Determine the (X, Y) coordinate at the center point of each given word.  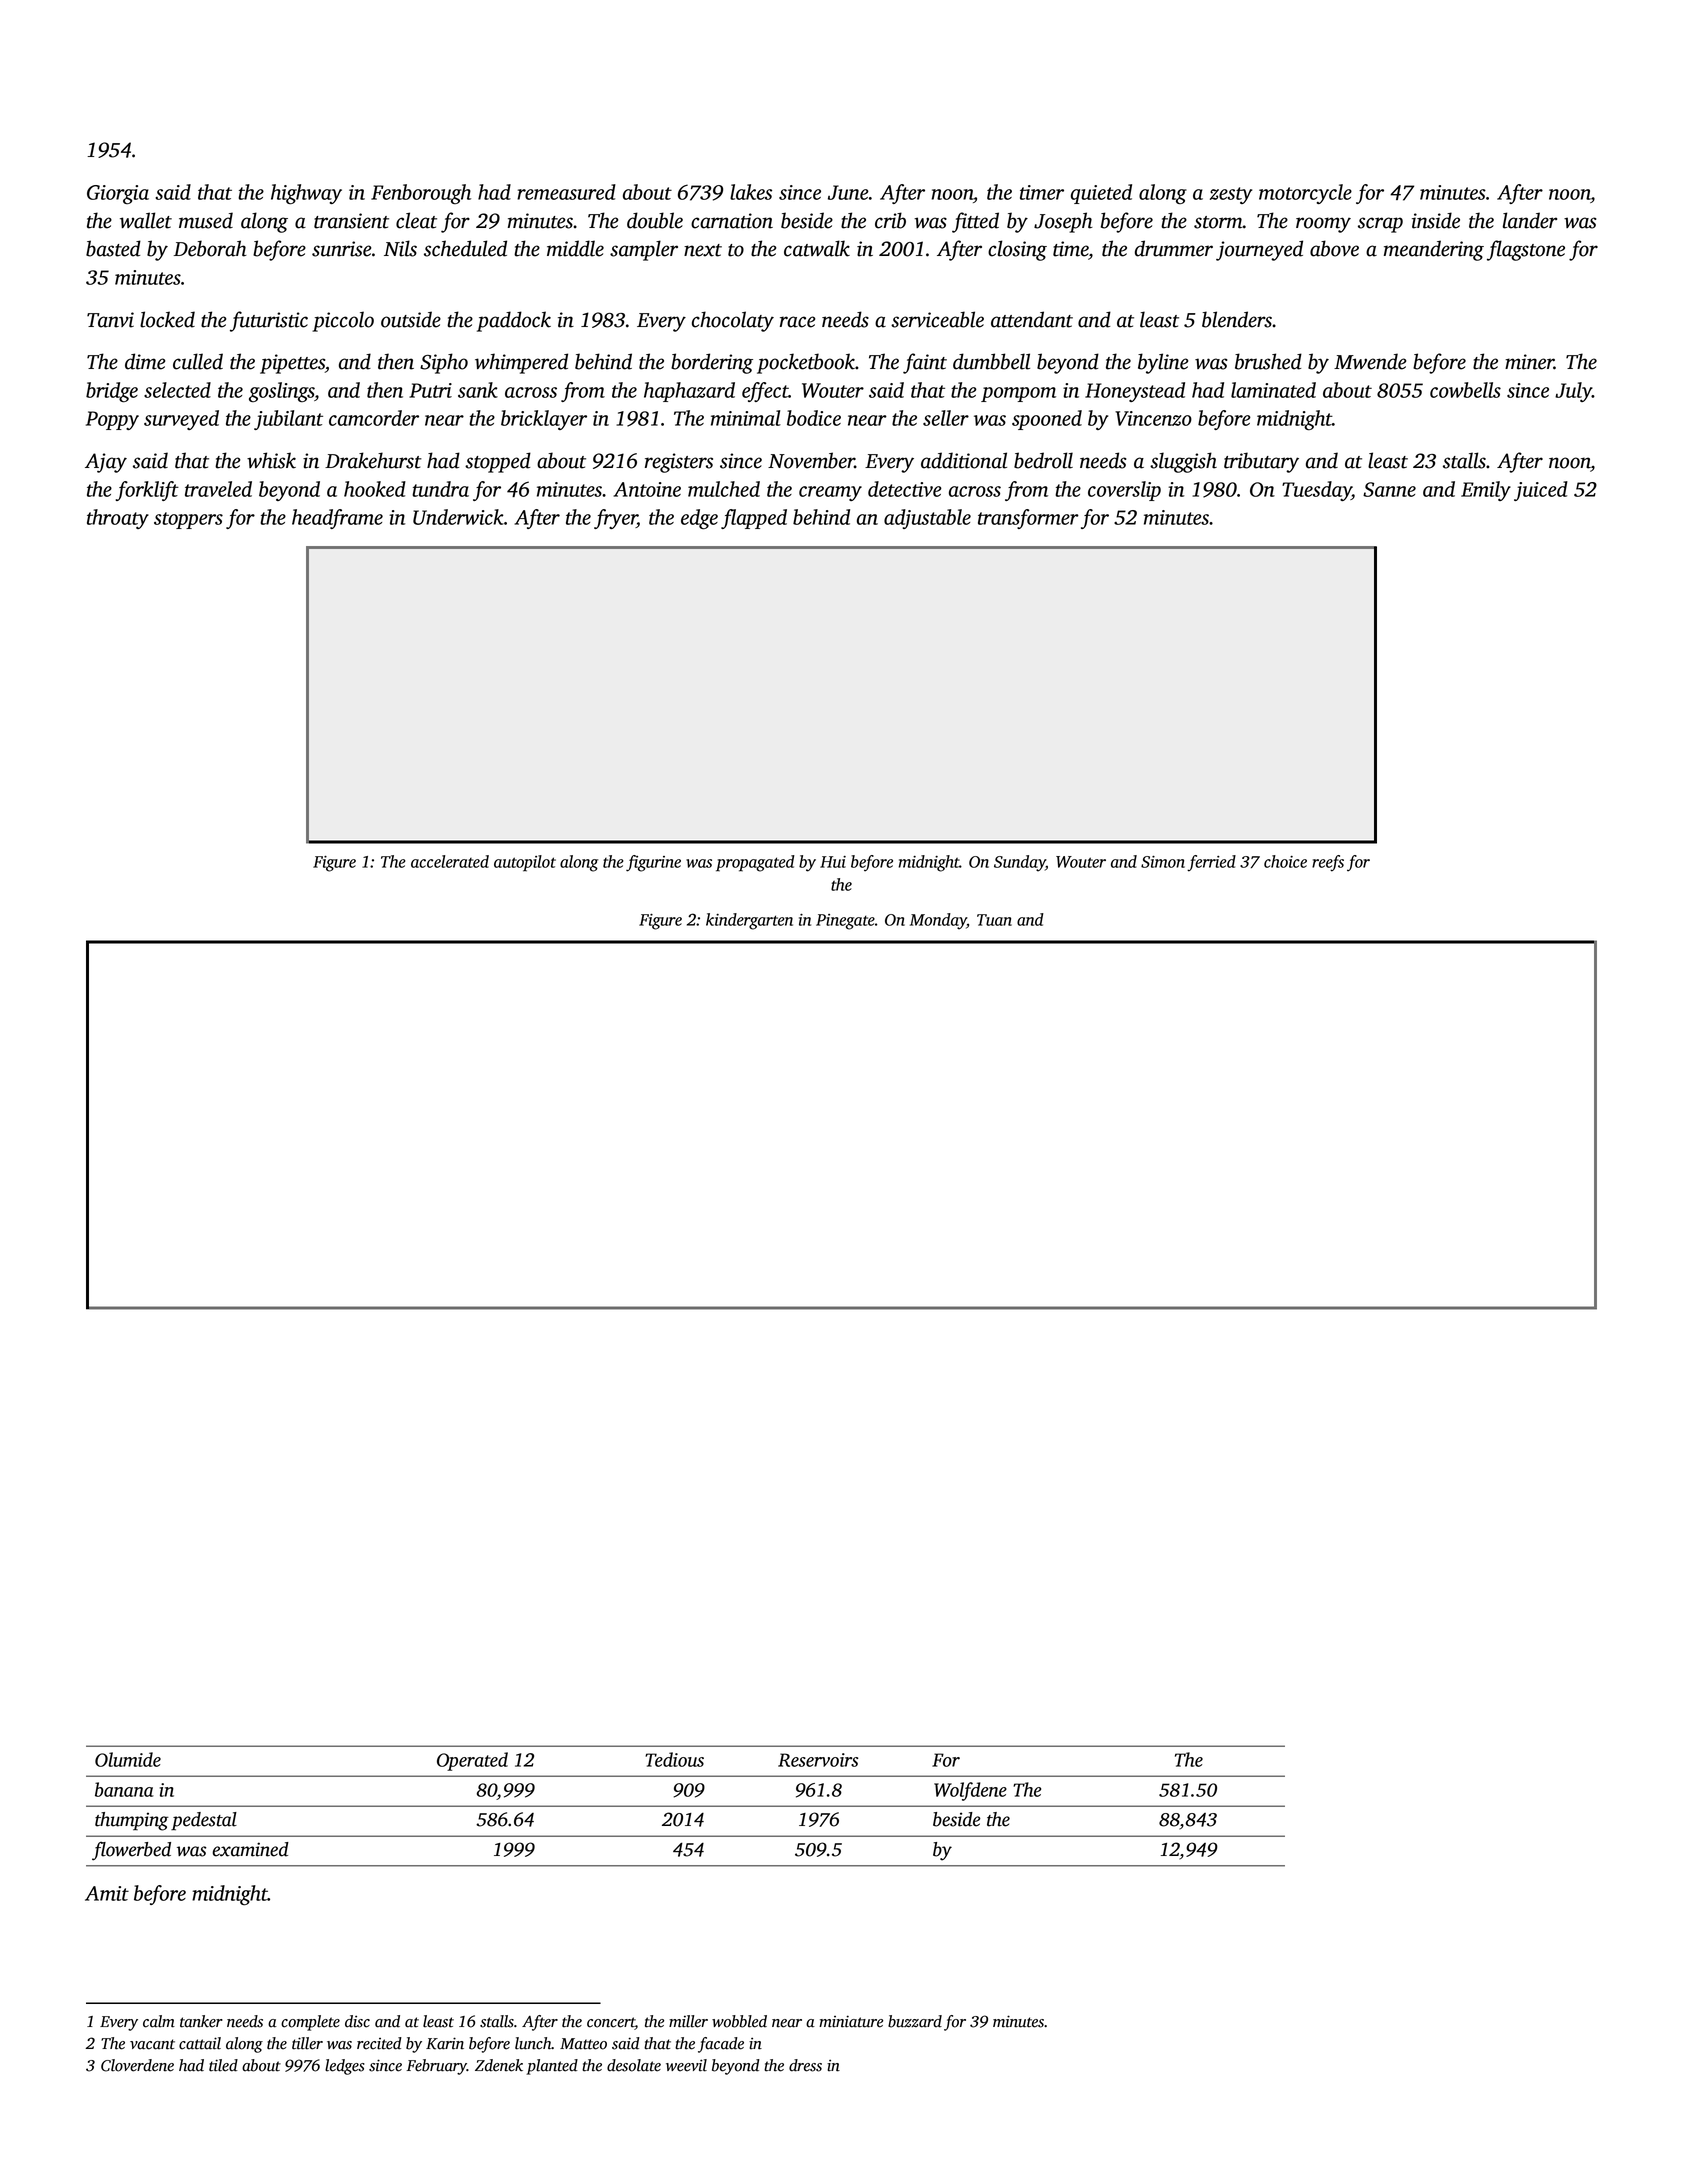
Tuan (994, 920)
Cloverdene (137, 2065)
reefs (1328, 863)
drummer (1174, 248)
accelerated (450, 861)
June (848, 192)
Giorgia (118, 194)
